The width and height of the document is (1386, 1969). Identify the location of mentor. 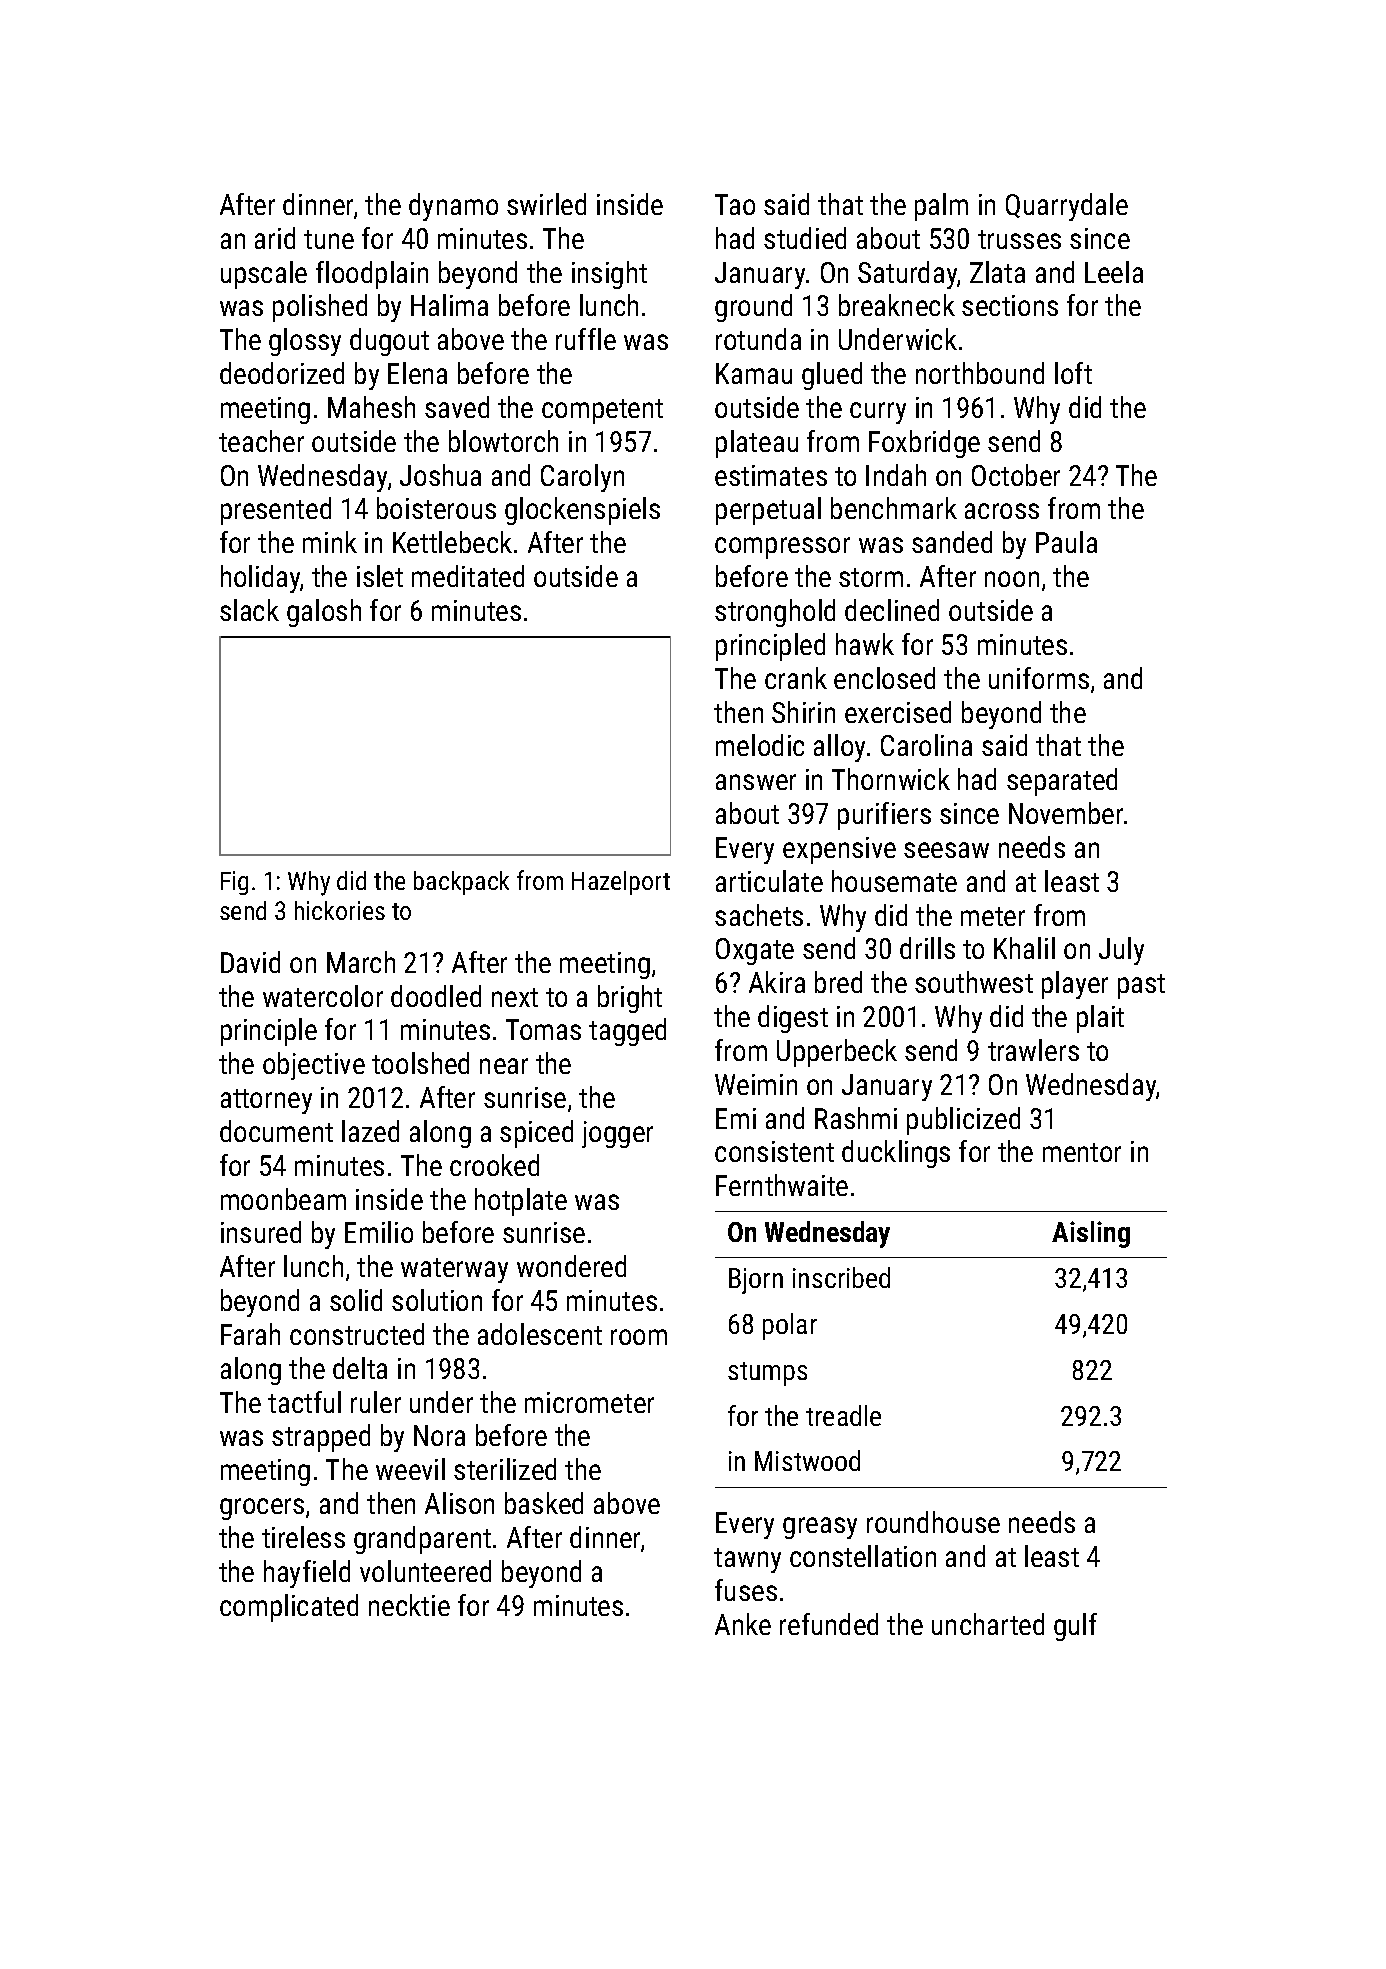
(1082, 1152).
